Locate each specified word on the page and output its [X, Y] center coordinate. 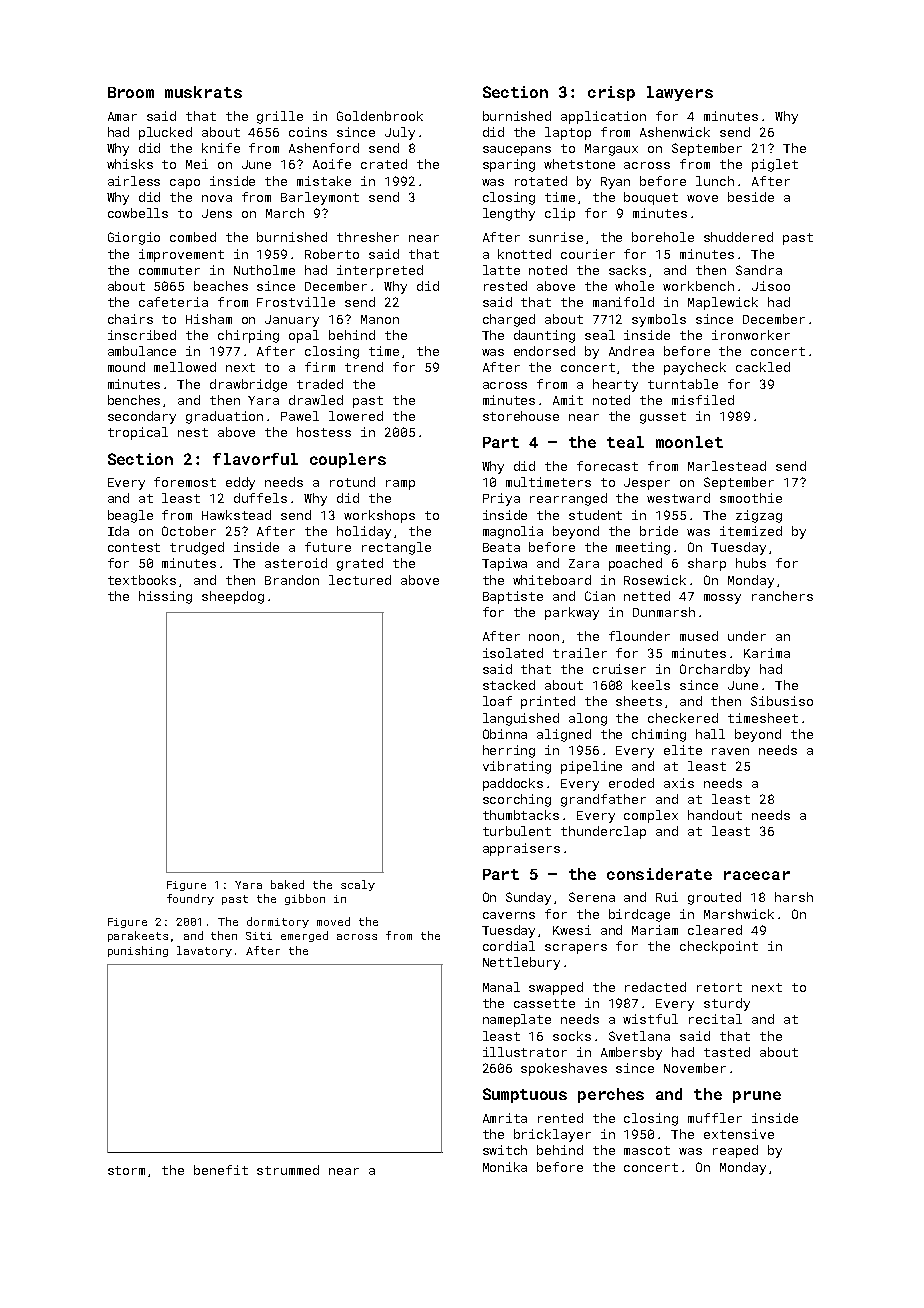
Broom [131, 92]
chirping [248, 336]
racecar [757, 875]
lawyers [680, 93]
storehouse [521, 416]
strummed [288, 1170]
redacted [655, 987]
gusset [663, 418]
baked [287, 884]
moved [333, 921]
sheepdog [233, 597]
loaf [497, 701]
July [400, 133]
